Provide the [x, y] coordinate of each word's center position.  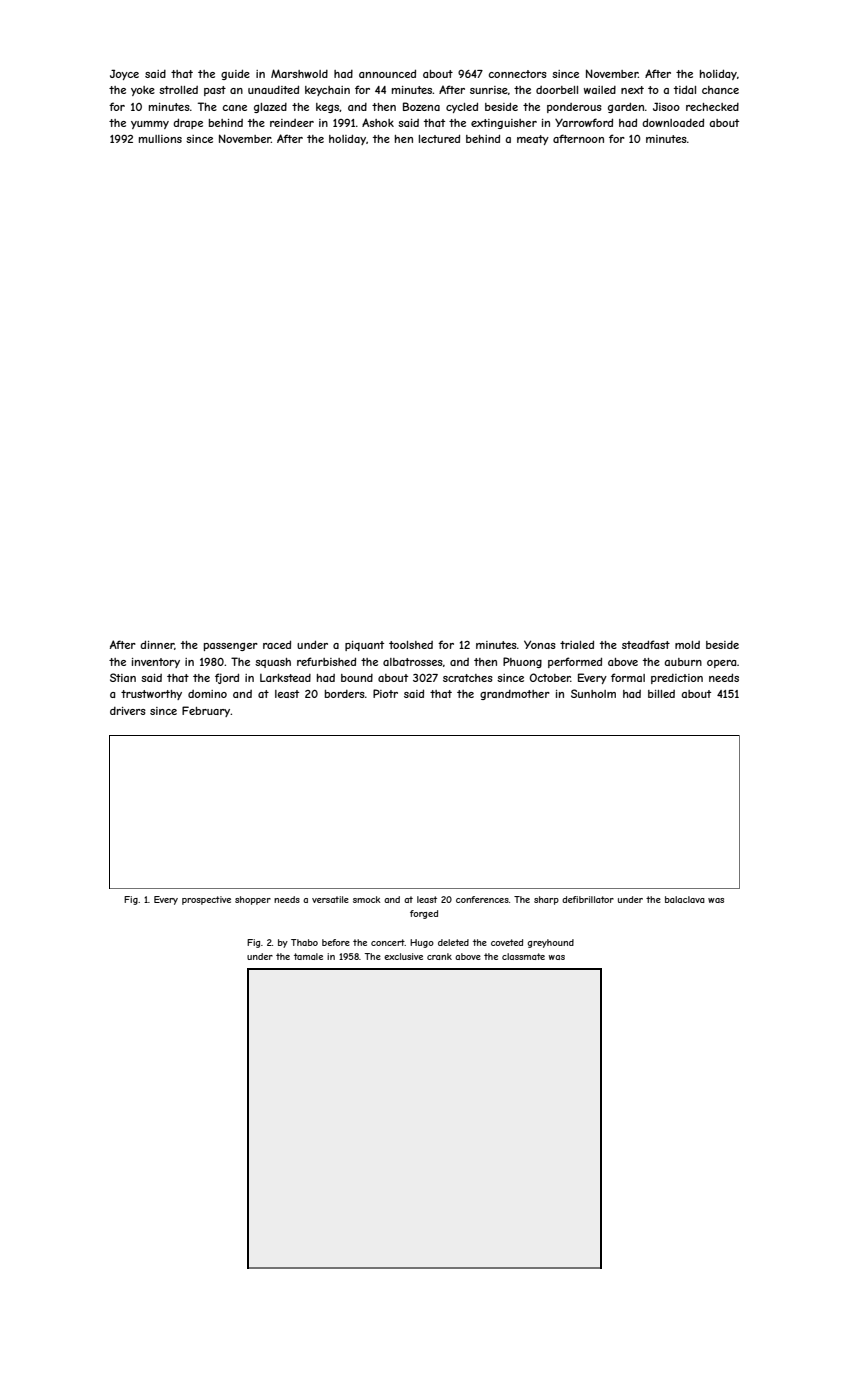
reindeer [292, 123]
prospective [206, 900]
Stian [123, 677]
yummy [150, 125]
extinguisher [504, 124]
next [632, 90]
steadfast [646, 644]
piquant [364, 646]
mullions [160, 139]
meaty [533, 140]
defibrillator [588, 899]
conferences [482, 899]
